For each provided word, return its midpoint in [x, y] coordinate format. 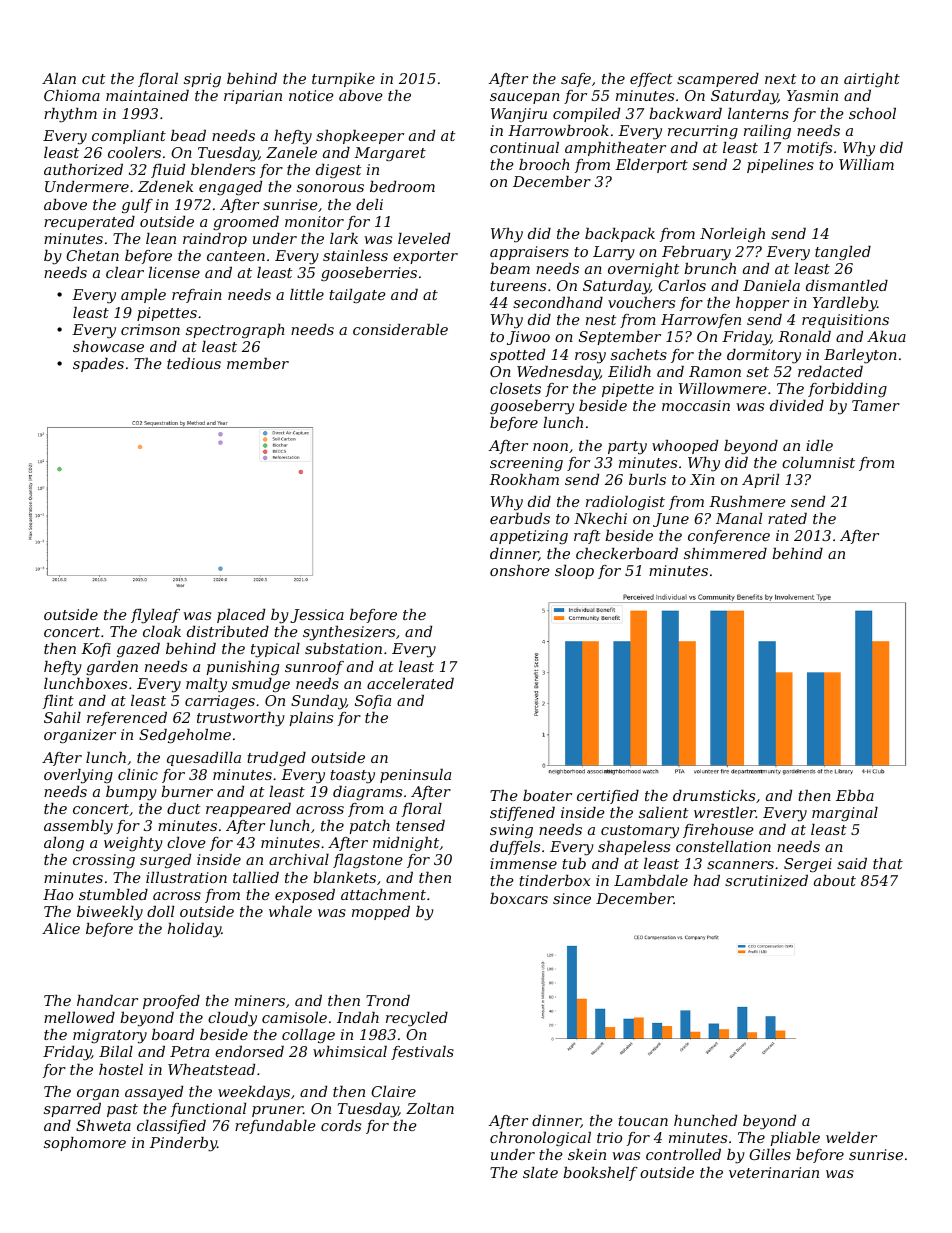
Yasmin [812, 95]
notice [311, 95]
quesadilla [204, 759]
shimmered [725, 553]
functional [208, 1110]
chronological [540, 1139]
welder [851, 1137]
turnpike [343, 80]
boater [547, 795]
